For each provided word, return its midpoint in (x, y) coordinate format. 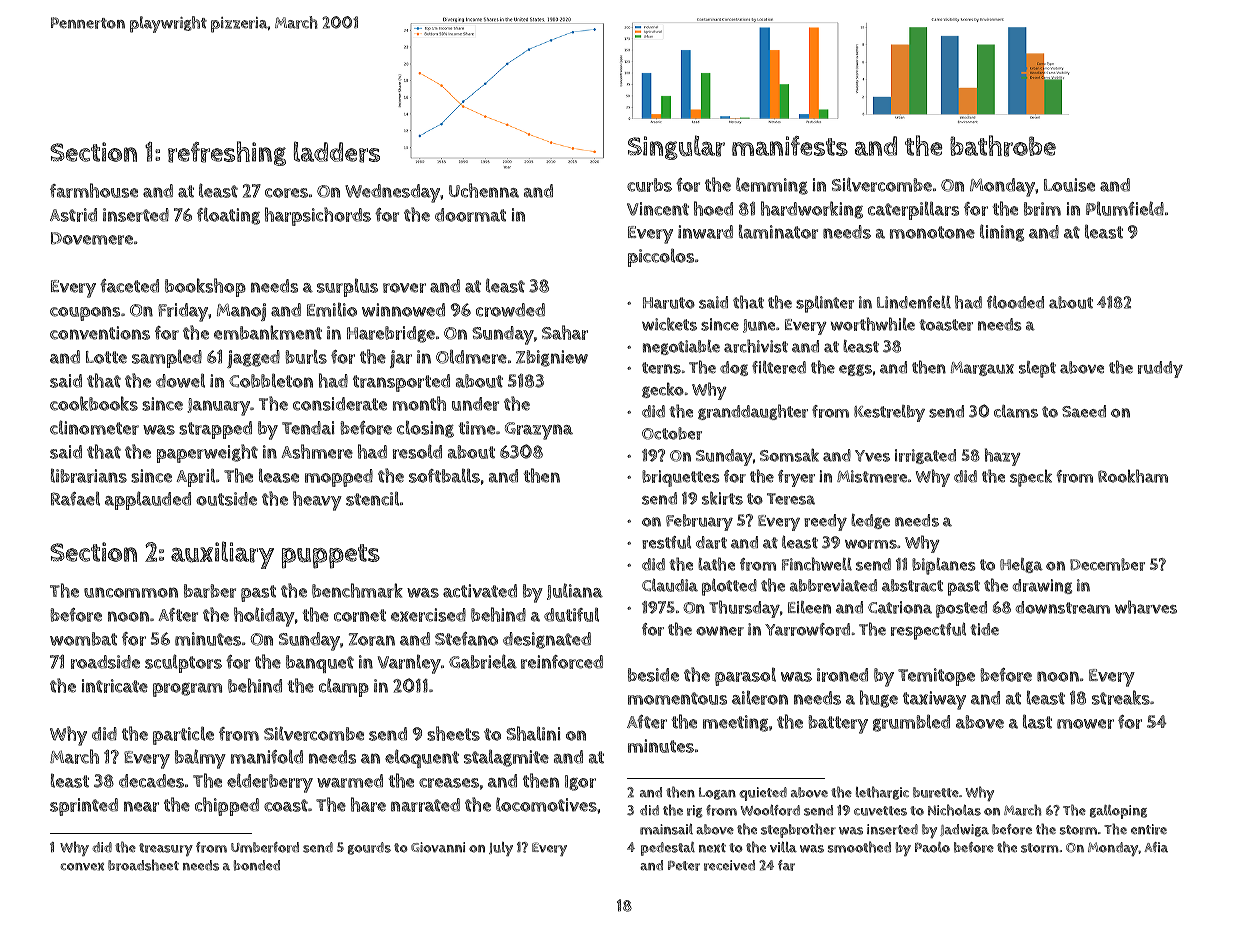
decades (151, 781)
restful (666, 542)
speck (1031, 478)
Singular (676, 147)
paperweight (207, 453)
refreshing (227, 153)
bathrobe (1003, 146)
